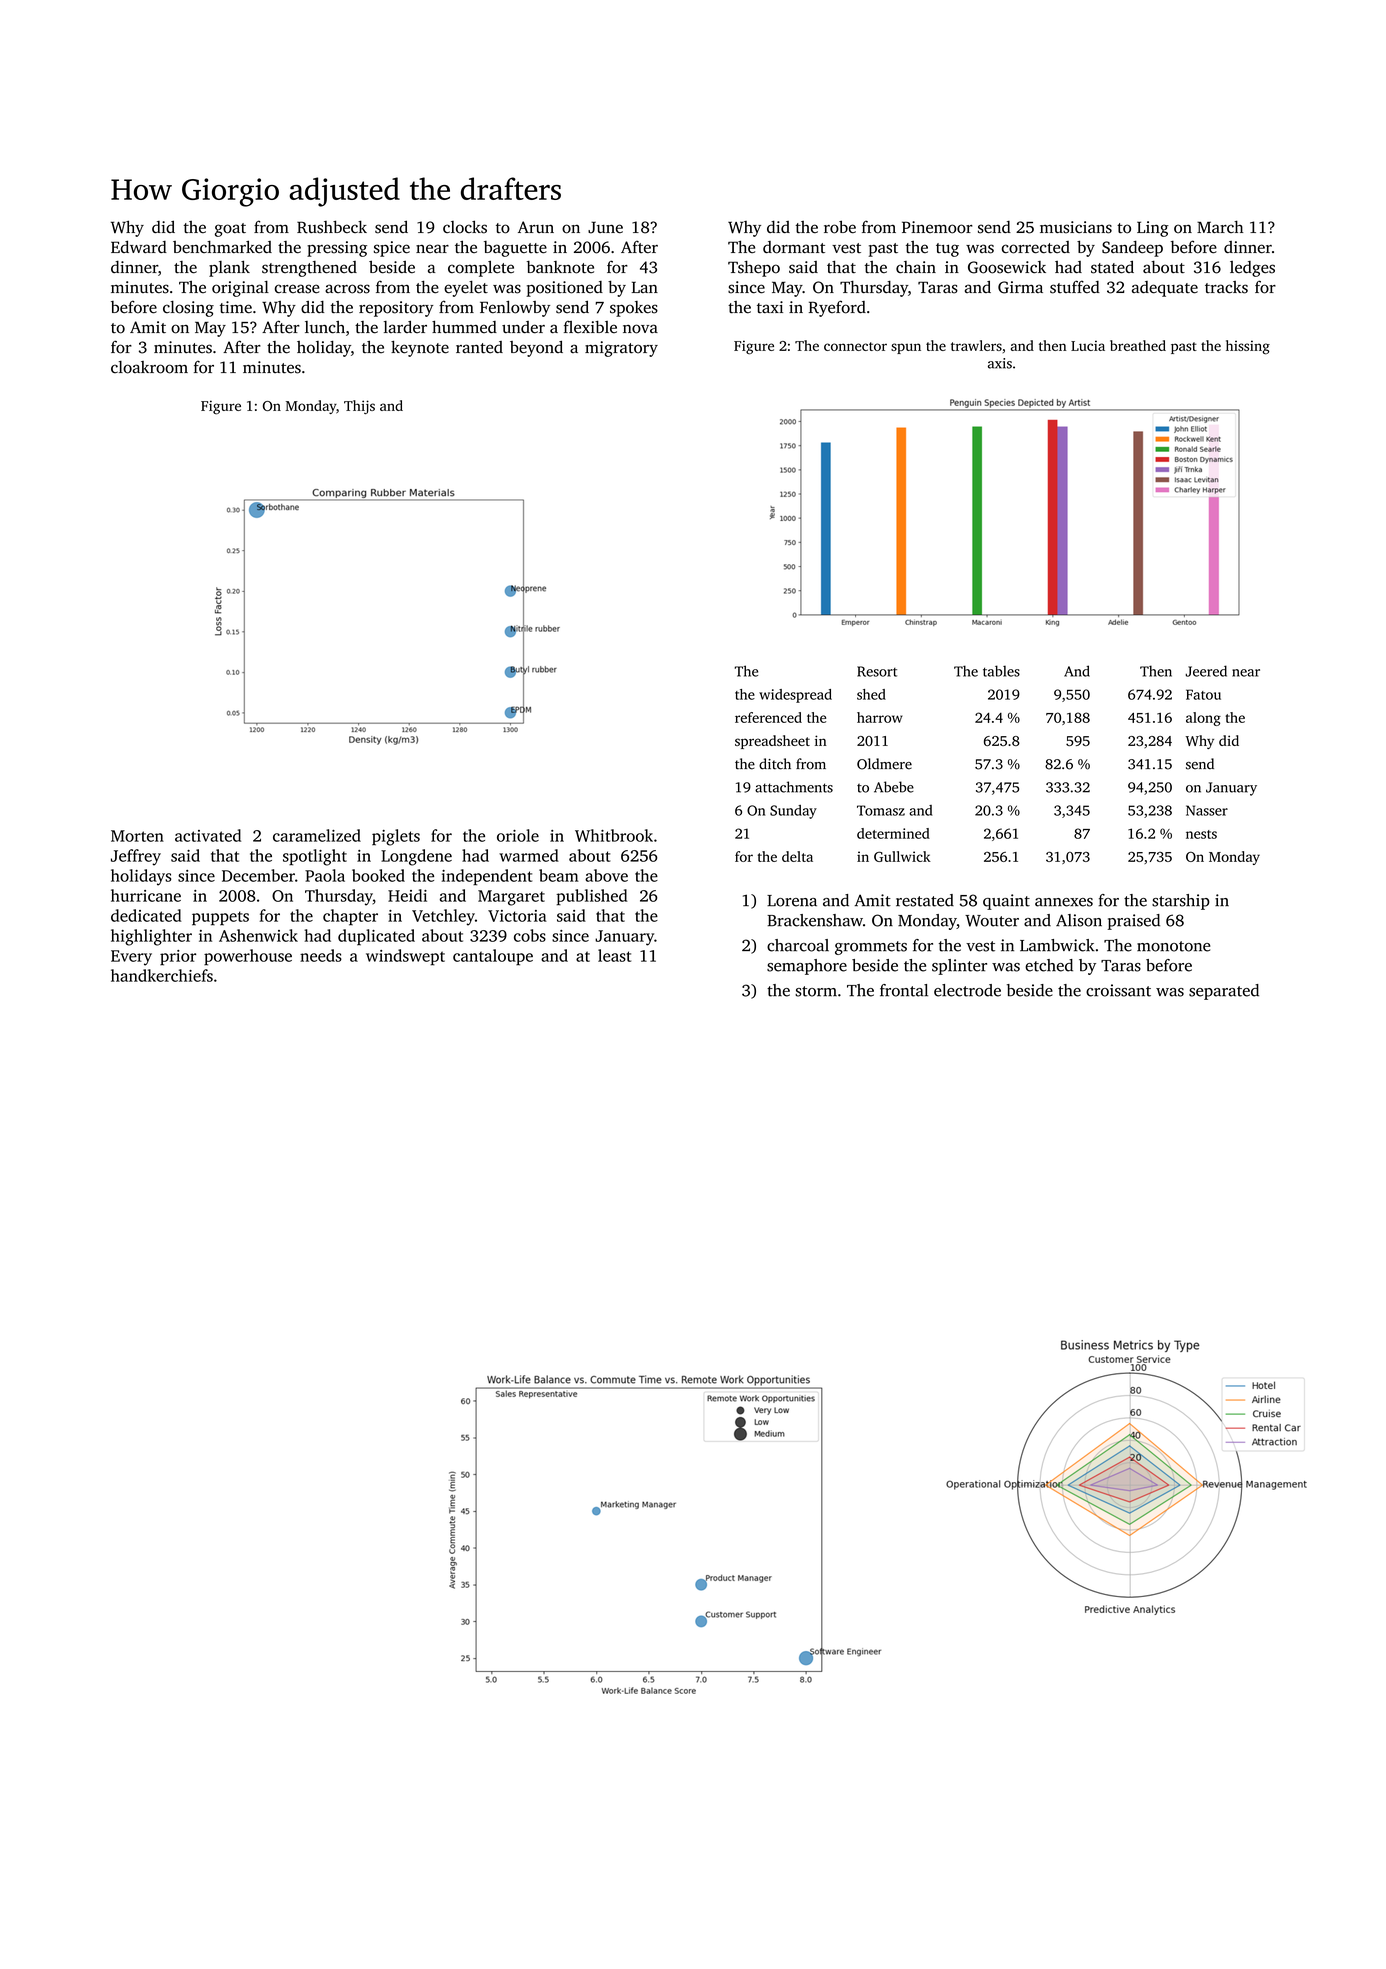  I want to click on referenced, so click(768, 717).
